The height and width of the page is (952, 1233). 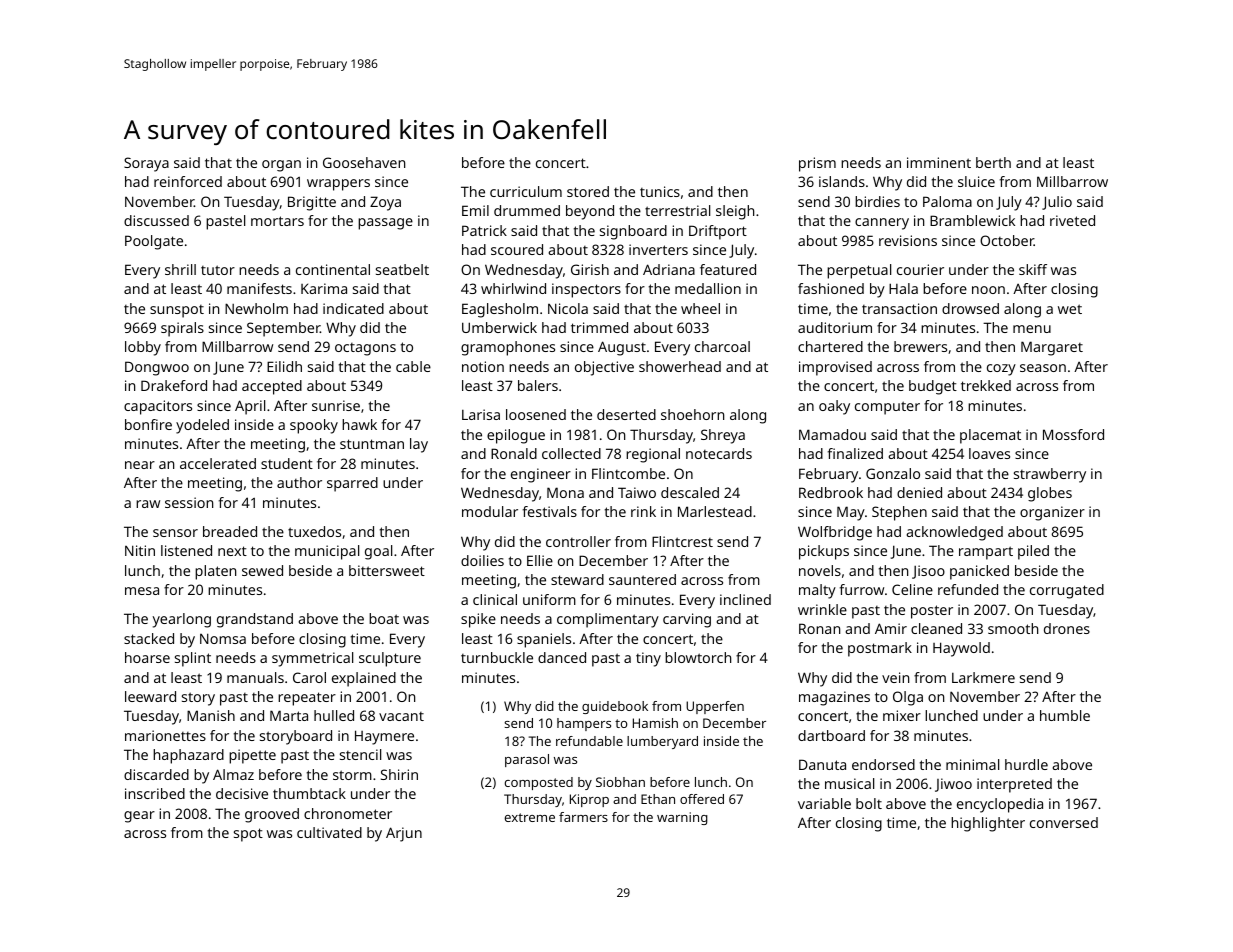 What do you see at coordinates (149, 638) in the page?
I see `stacked` at bounding box center [149, 638].
